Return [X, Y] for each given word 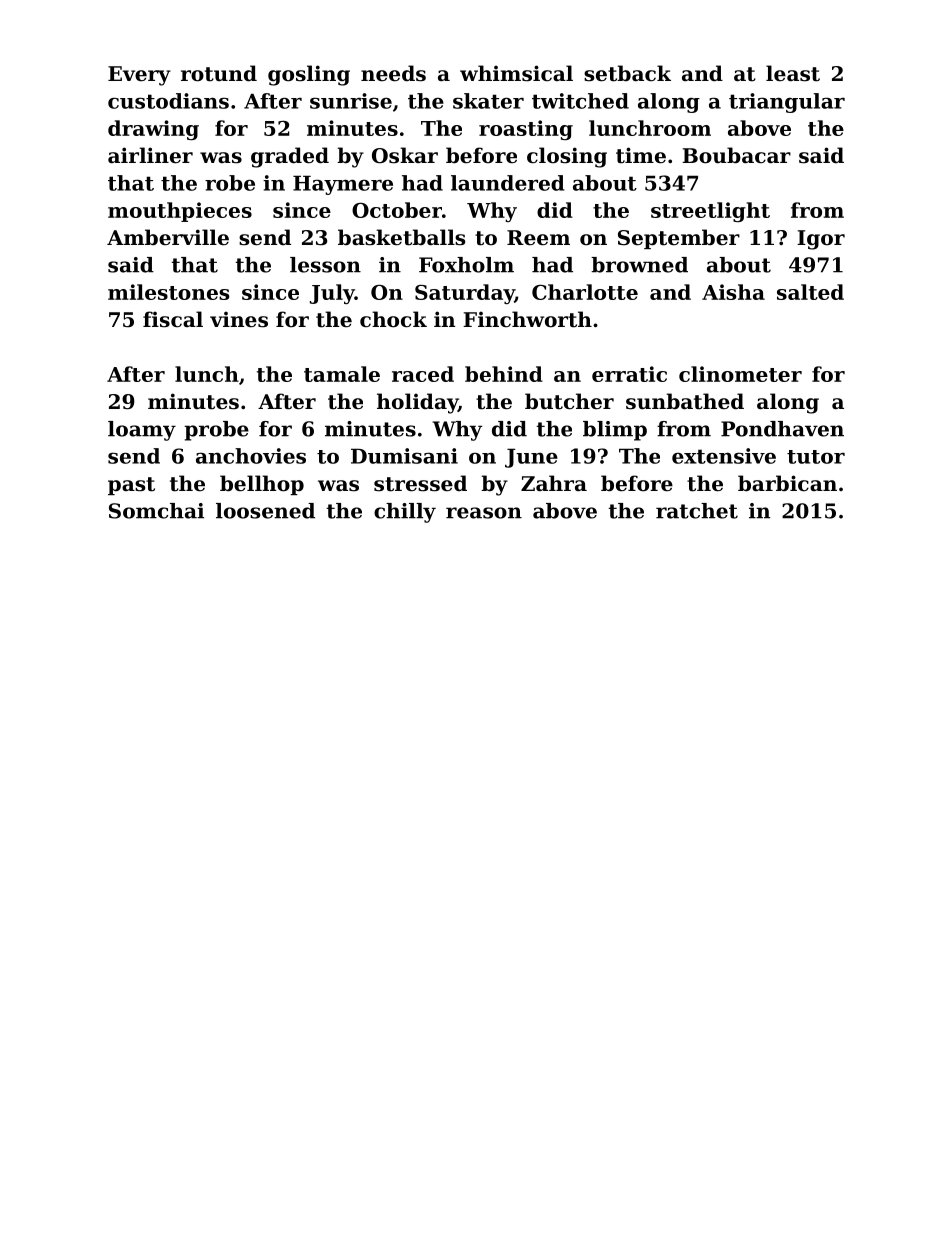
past [131, 486]
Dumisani [404, 456]
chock [393, 319]
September [679, 239]
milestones [169, 292]
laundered [508, 183]
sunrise [351, 101]
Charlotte [585, 292]
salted [810, 292]
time [641, 155]
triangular [787, 103]
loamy [142, 431]
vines [239, 319]
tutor [816, 457]
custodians [168, 101]
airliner [150, 155]
